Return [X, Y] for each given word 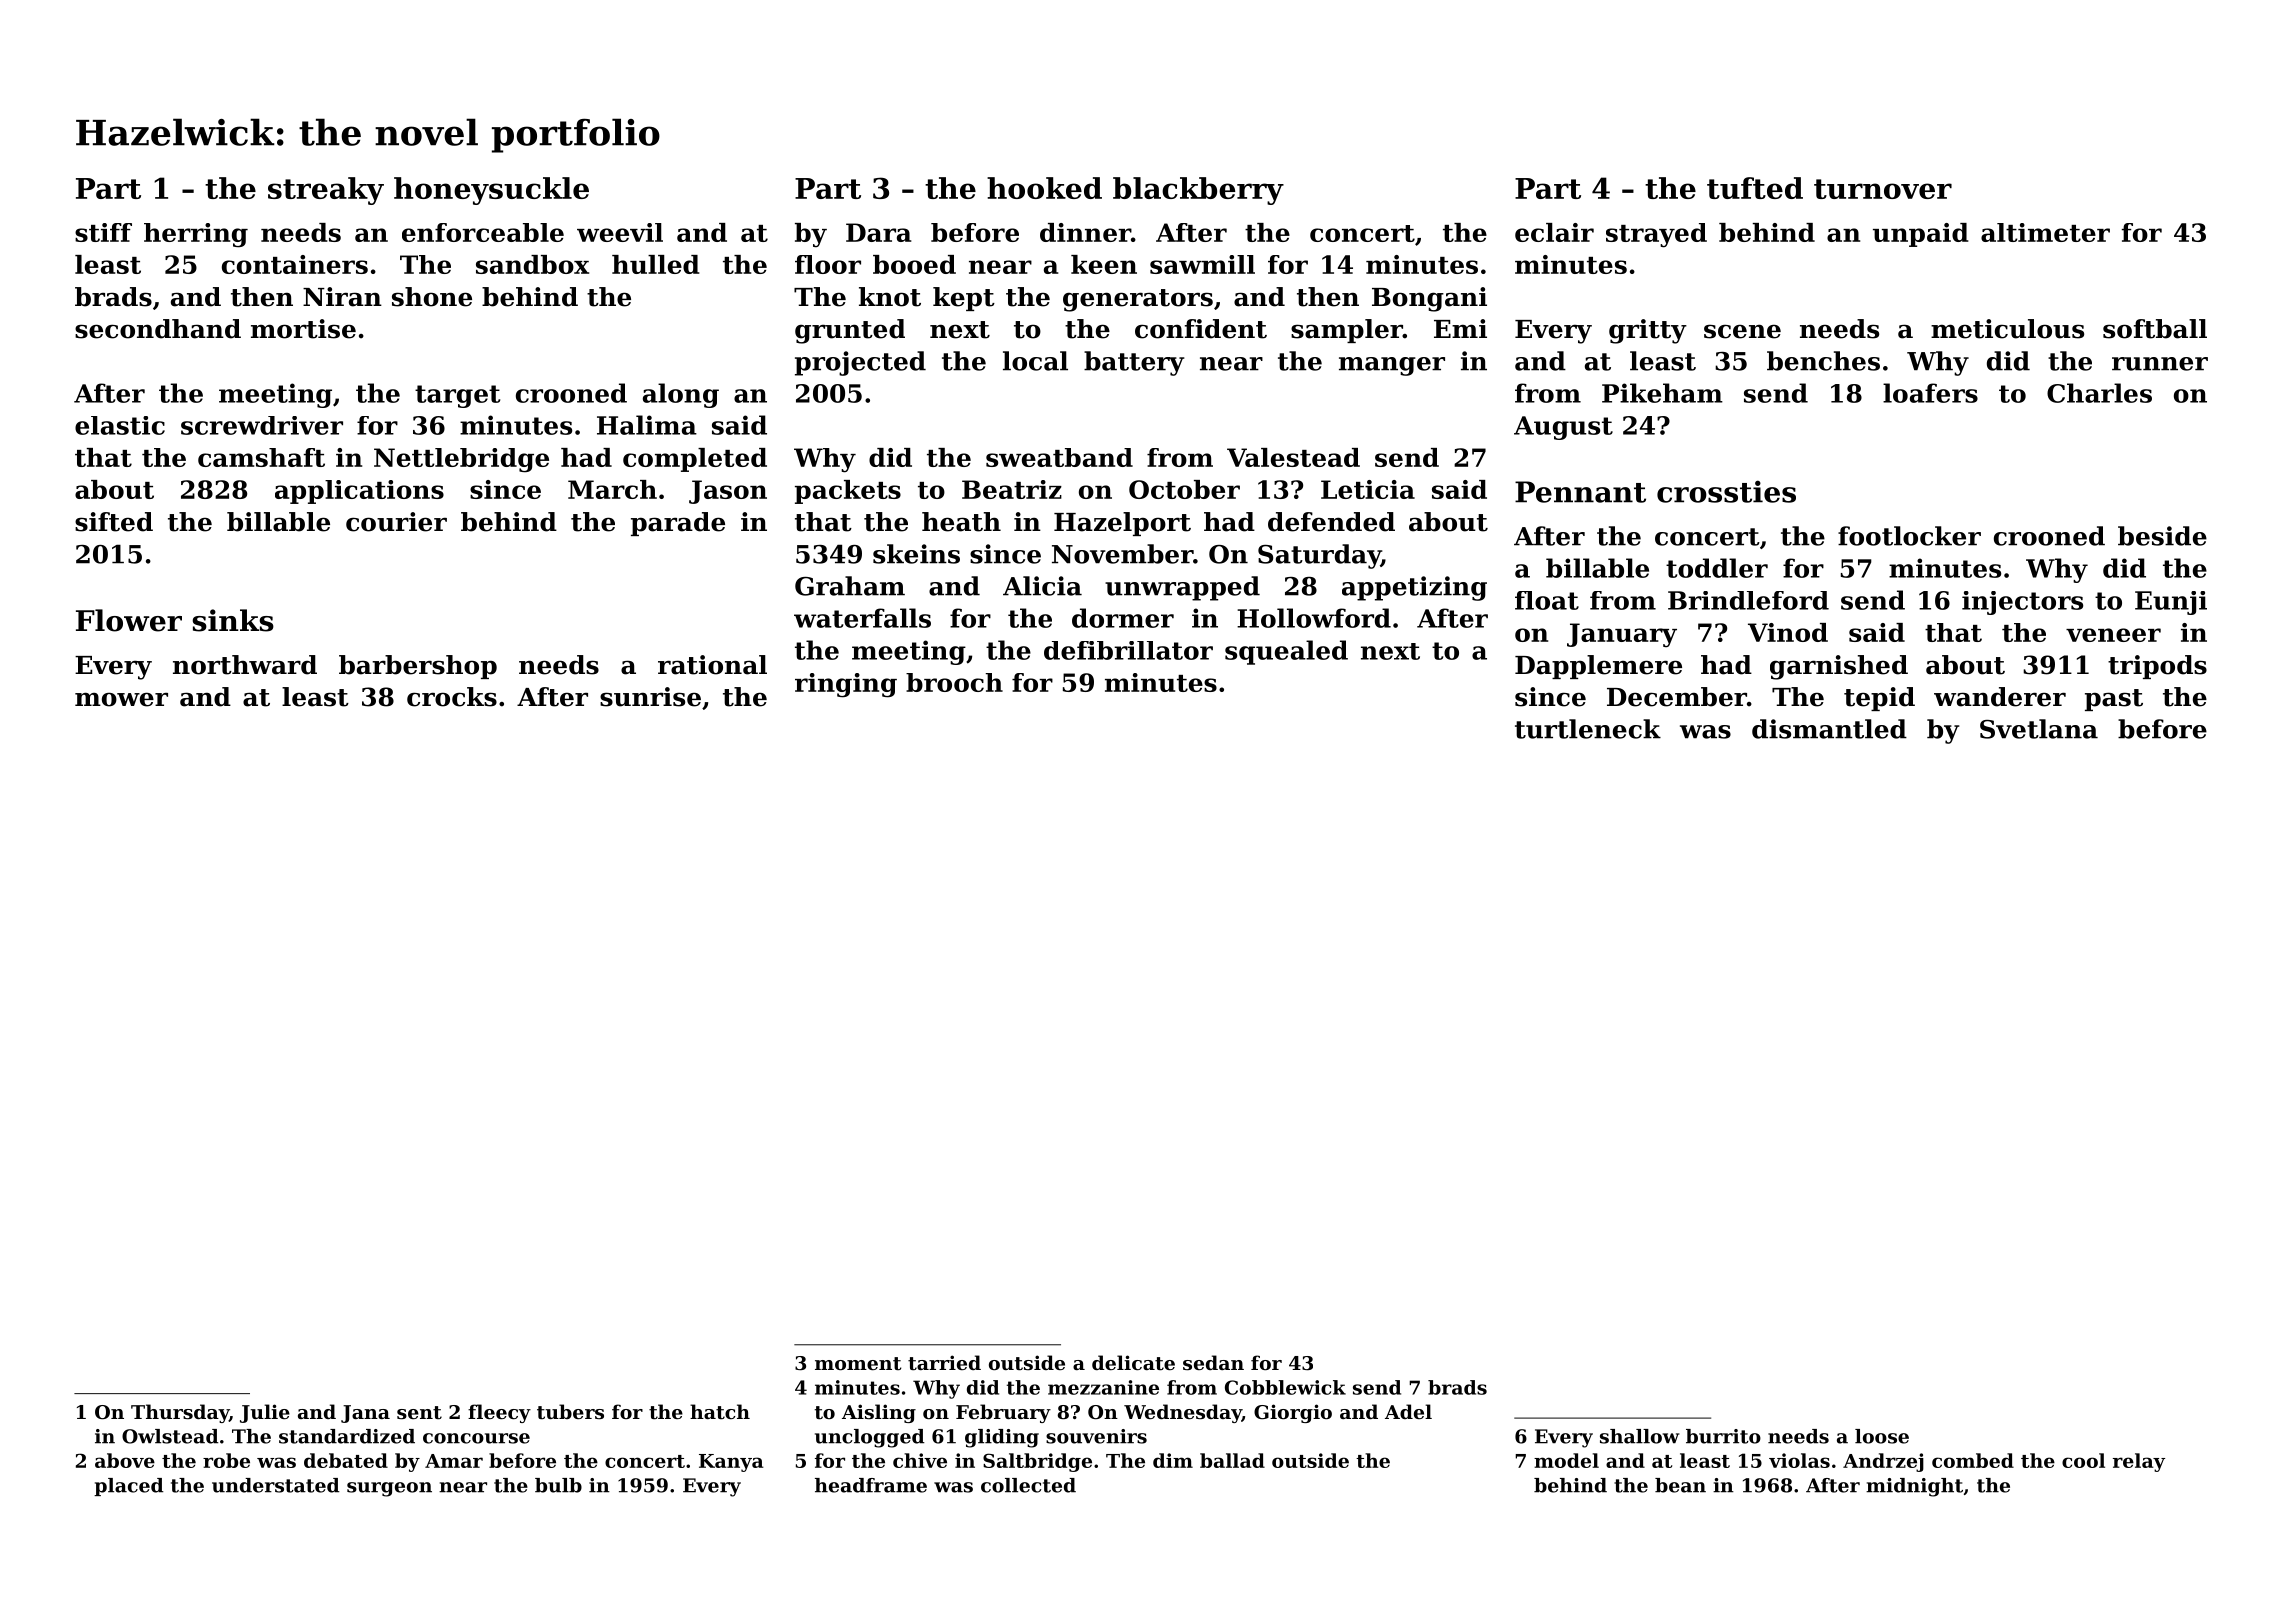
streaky [326, 191]
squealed [1286, 652]
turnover [1883, 189]
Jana [365, 1414]
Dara [878, 232]
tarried [944, 1363]
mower [121, 699]
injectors [2022, 603]
